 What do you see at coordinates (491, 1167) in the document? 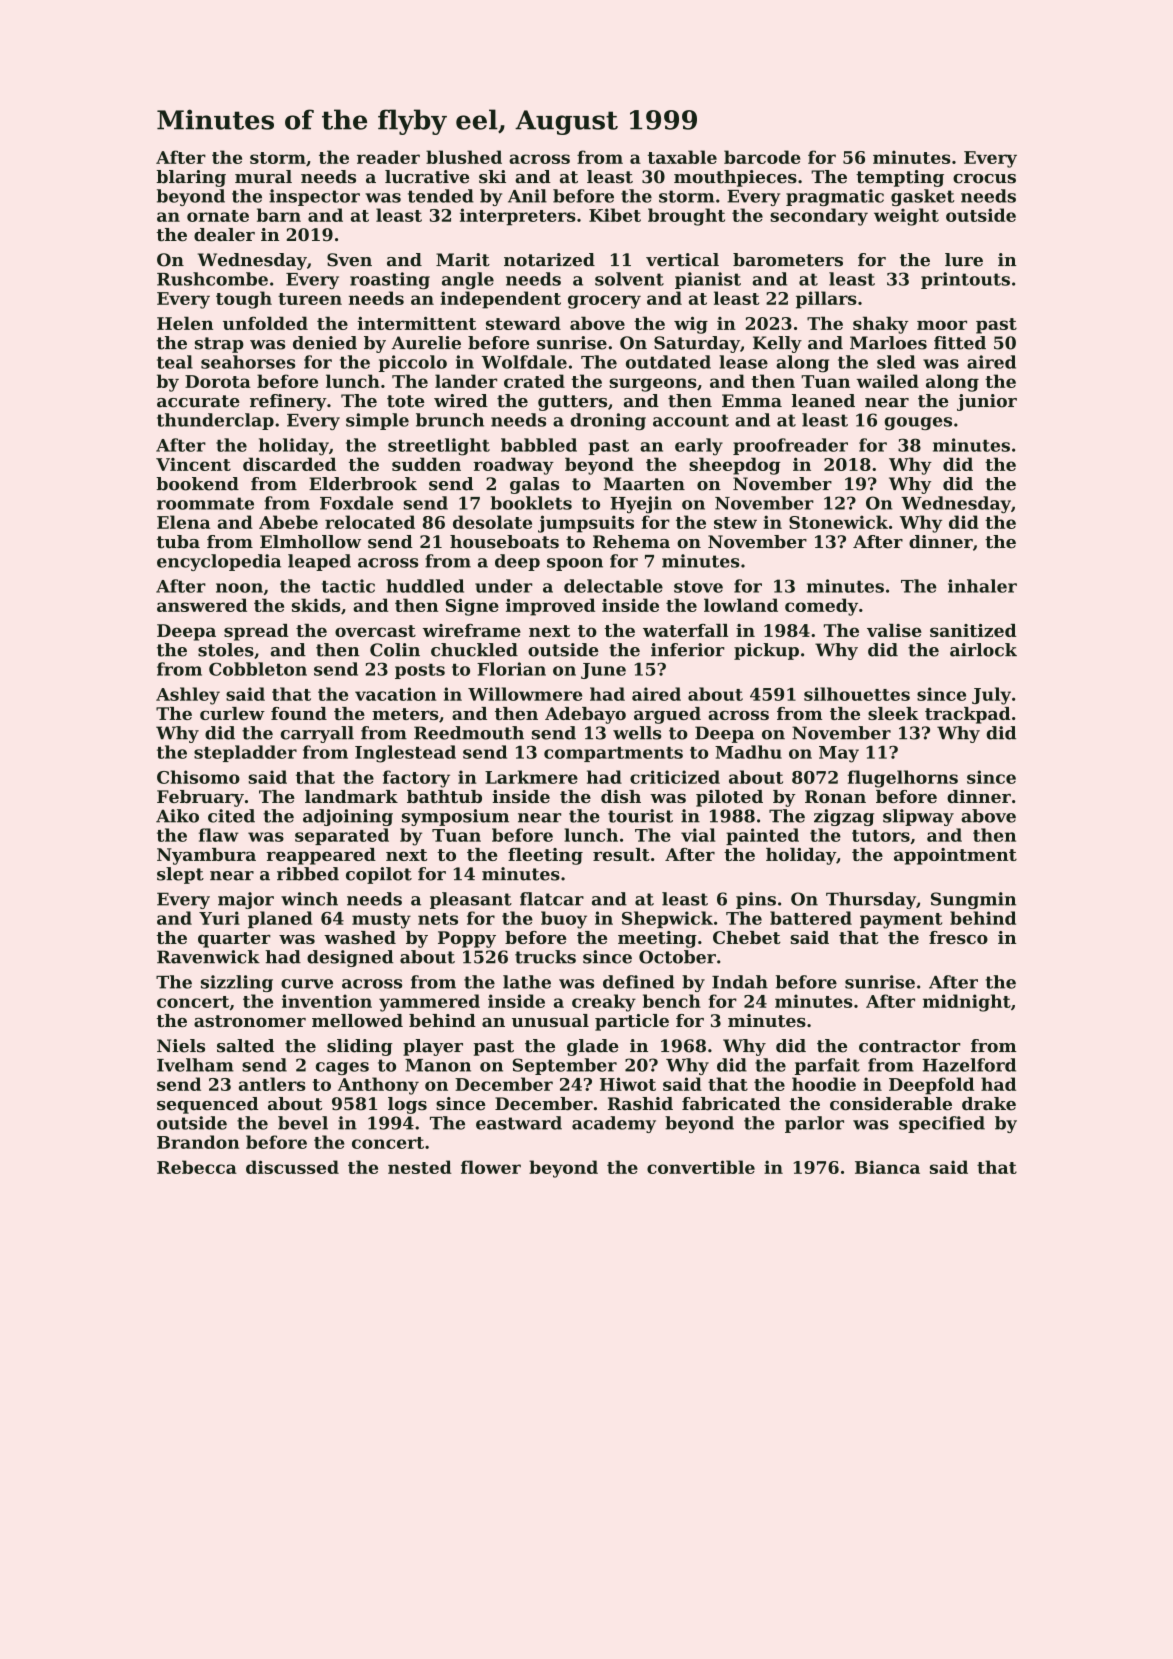
I see `flower` at bounding box center [491, 1167].
